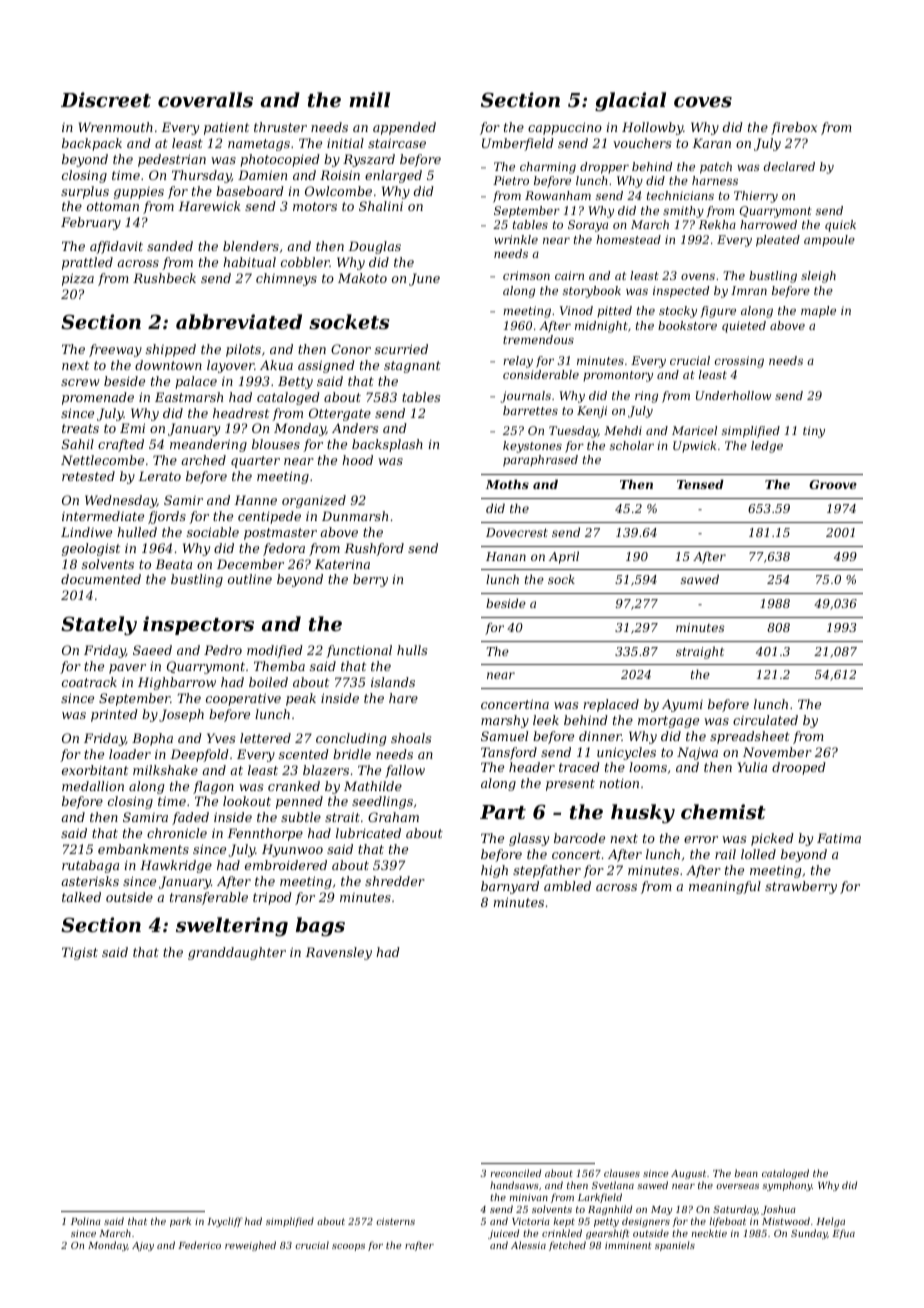 Image resolution: width=924 pixels, height=1308 pixels. I want to click on Kenji, so click(592, 412).
